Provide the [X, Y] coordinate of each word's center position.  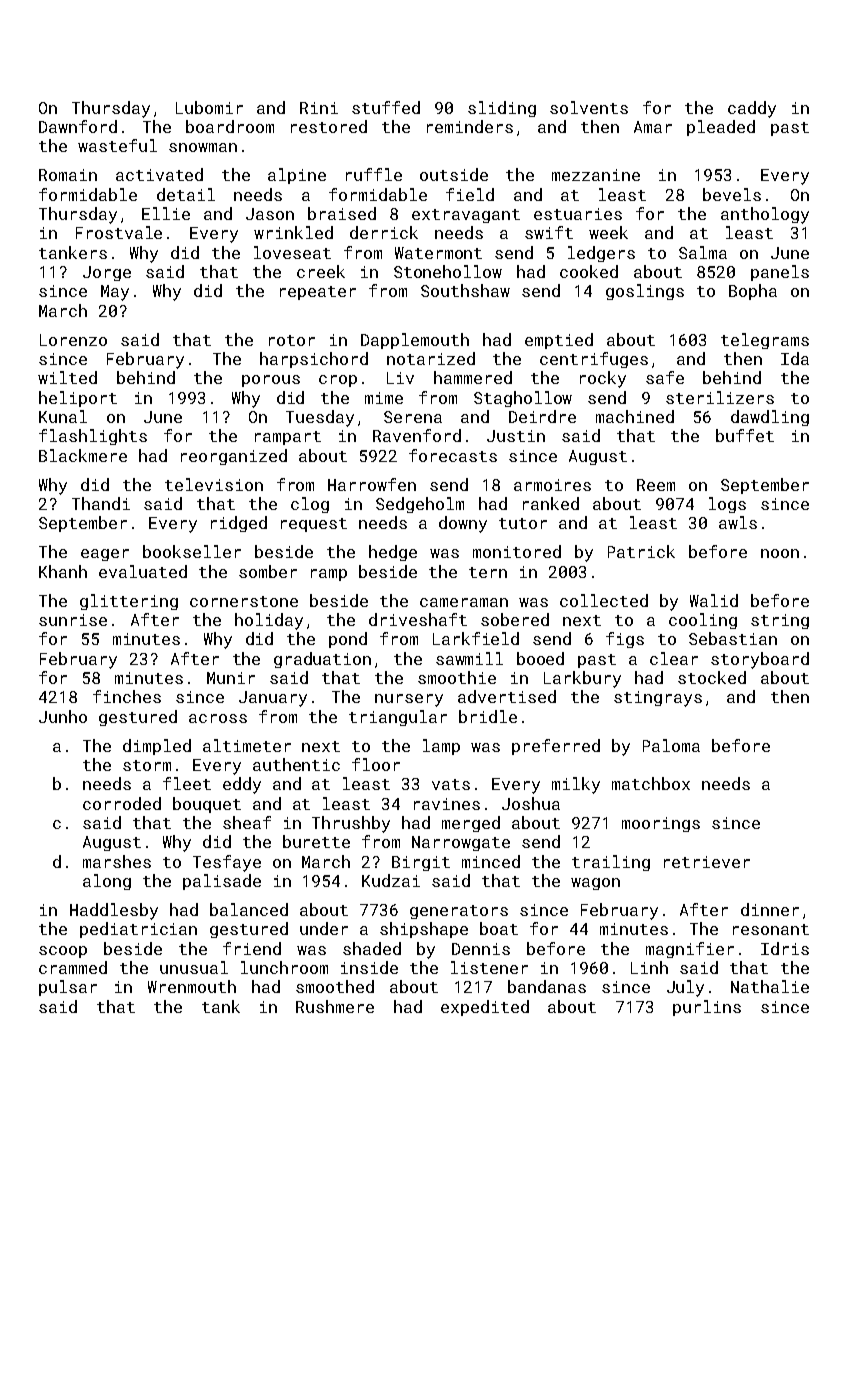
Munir [231, 678]
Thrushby [351, 824]
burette [316, 841]
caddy [752, 109]
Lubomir [209, 107]
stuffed [386, 107]
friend [252, 948]
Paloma [671, 745]
